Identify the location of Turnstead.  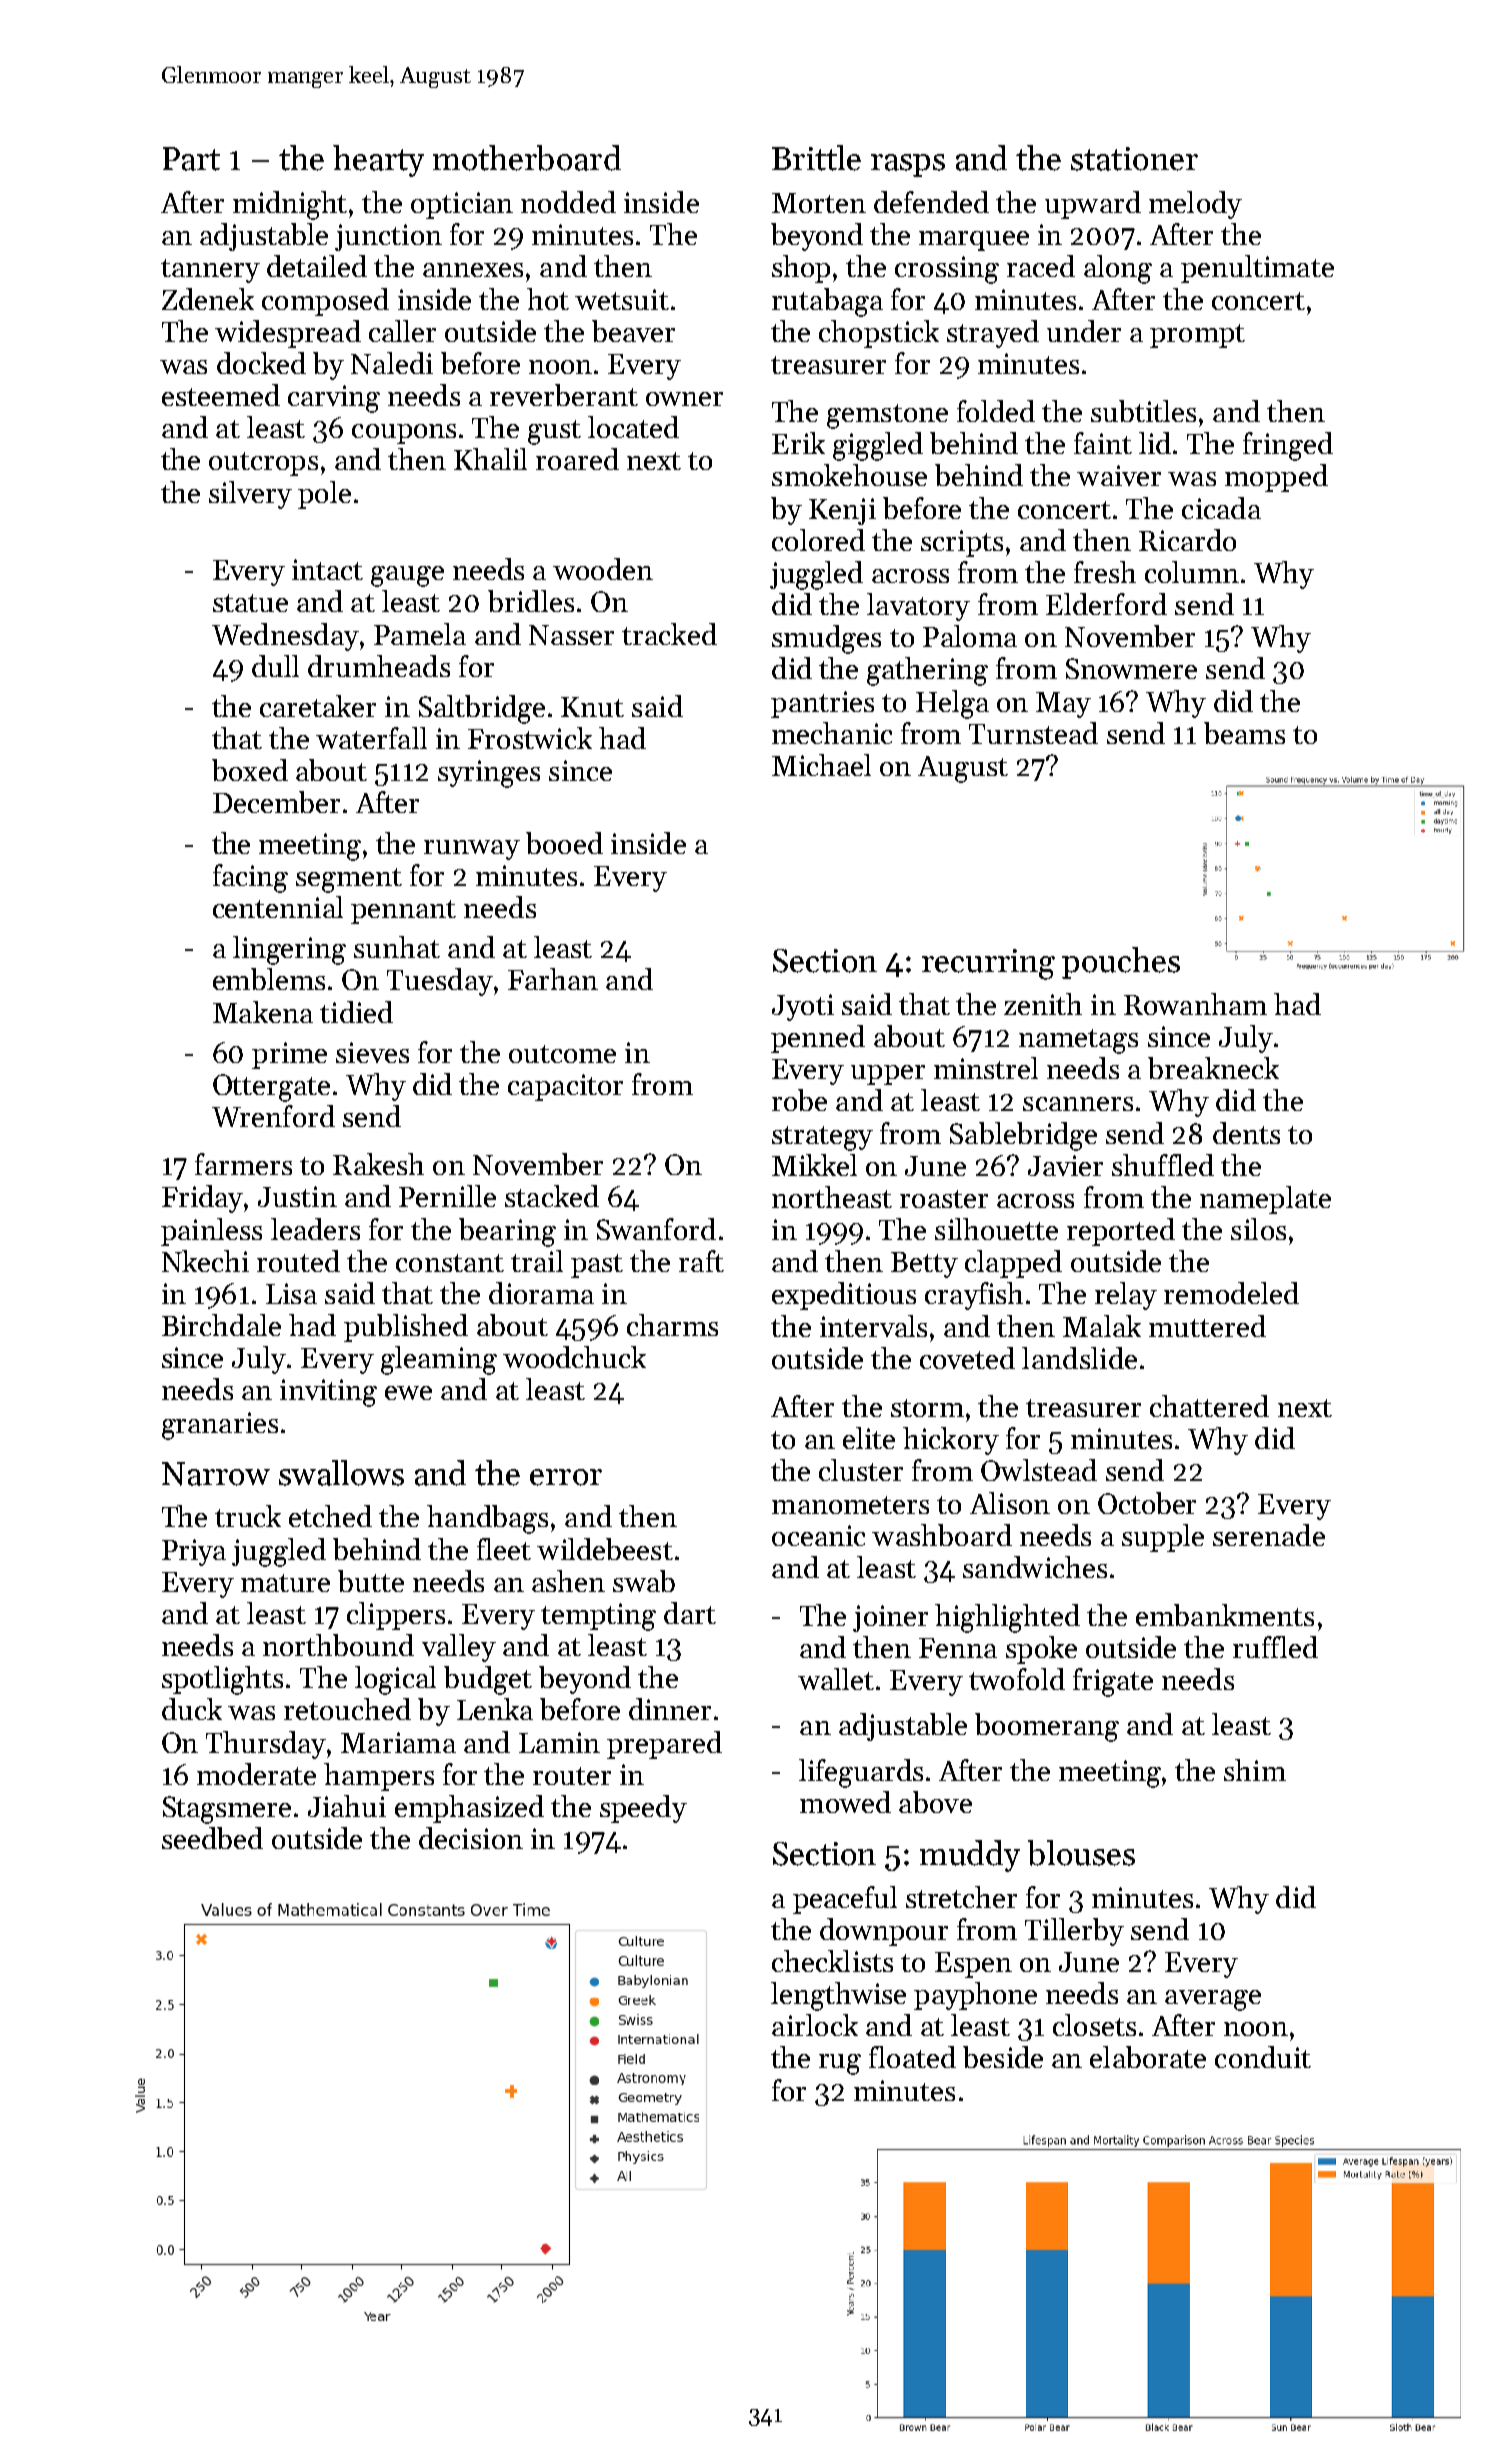
(1033, 733).
